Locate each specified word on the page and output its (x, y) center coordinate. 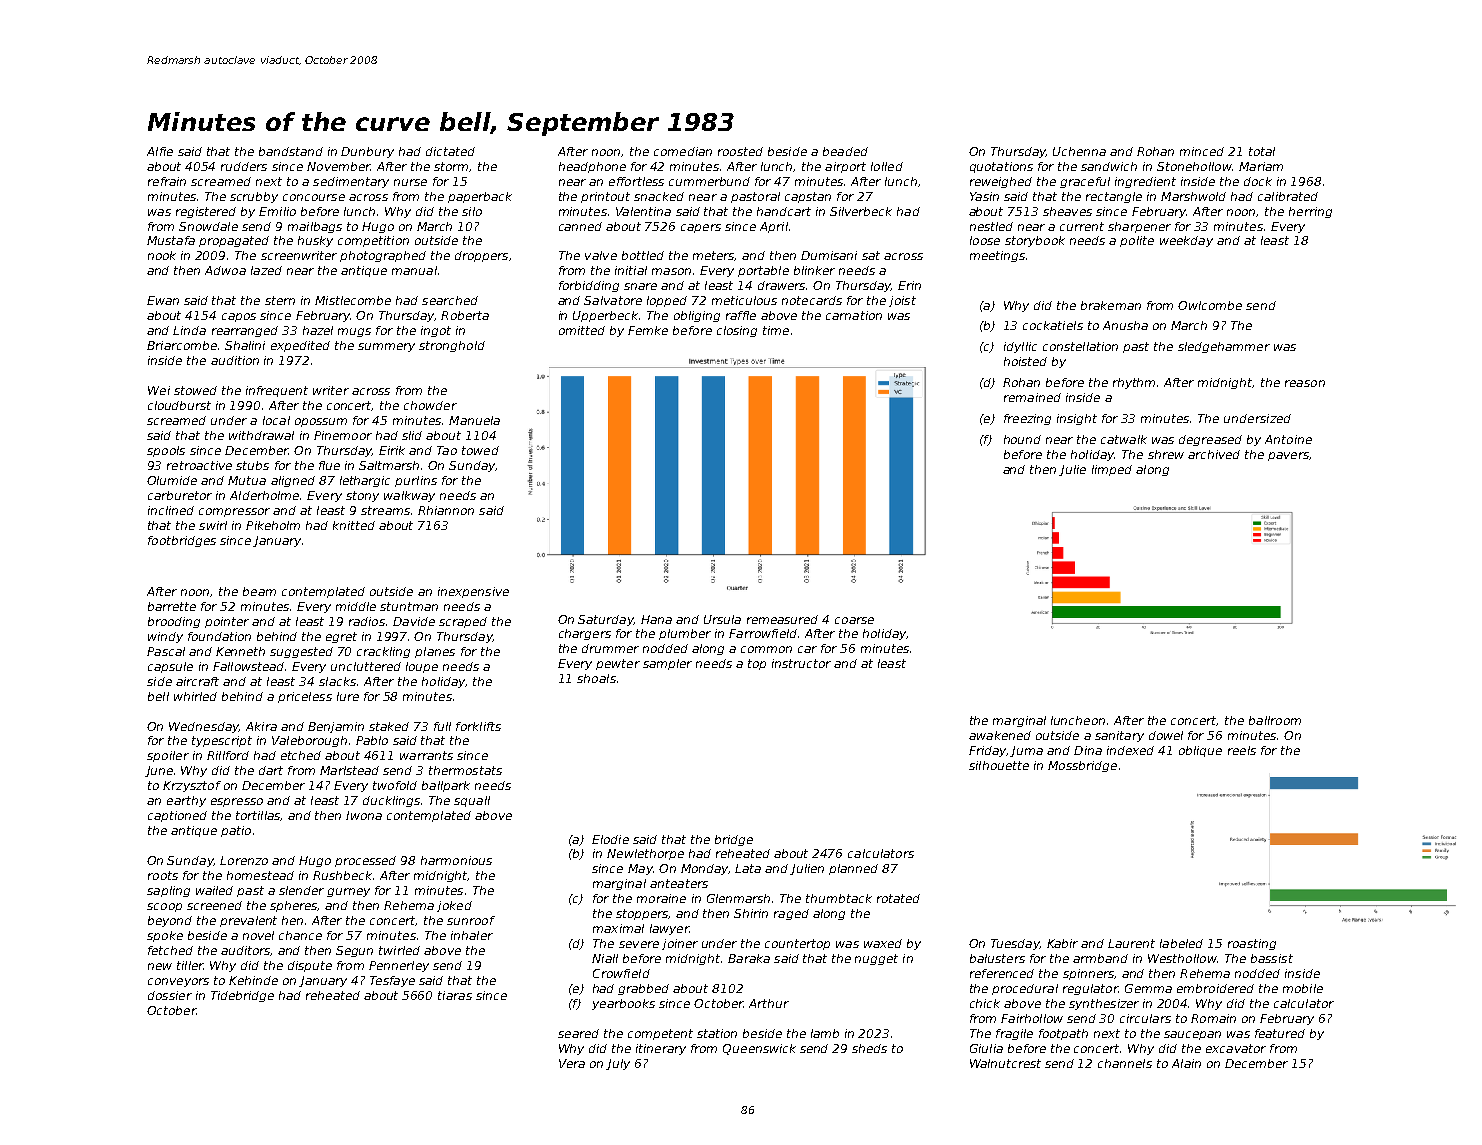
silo (472, 211)
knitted (354, 525)
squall (472, 801)
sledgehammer (1224, 347)
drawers (781, 285)
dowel (1166, 735)
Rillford (228, 755)
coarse (854, 620)
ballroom (1275, 720)
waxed (883, 943)
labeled (1181, 943)
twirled (399, 950)
